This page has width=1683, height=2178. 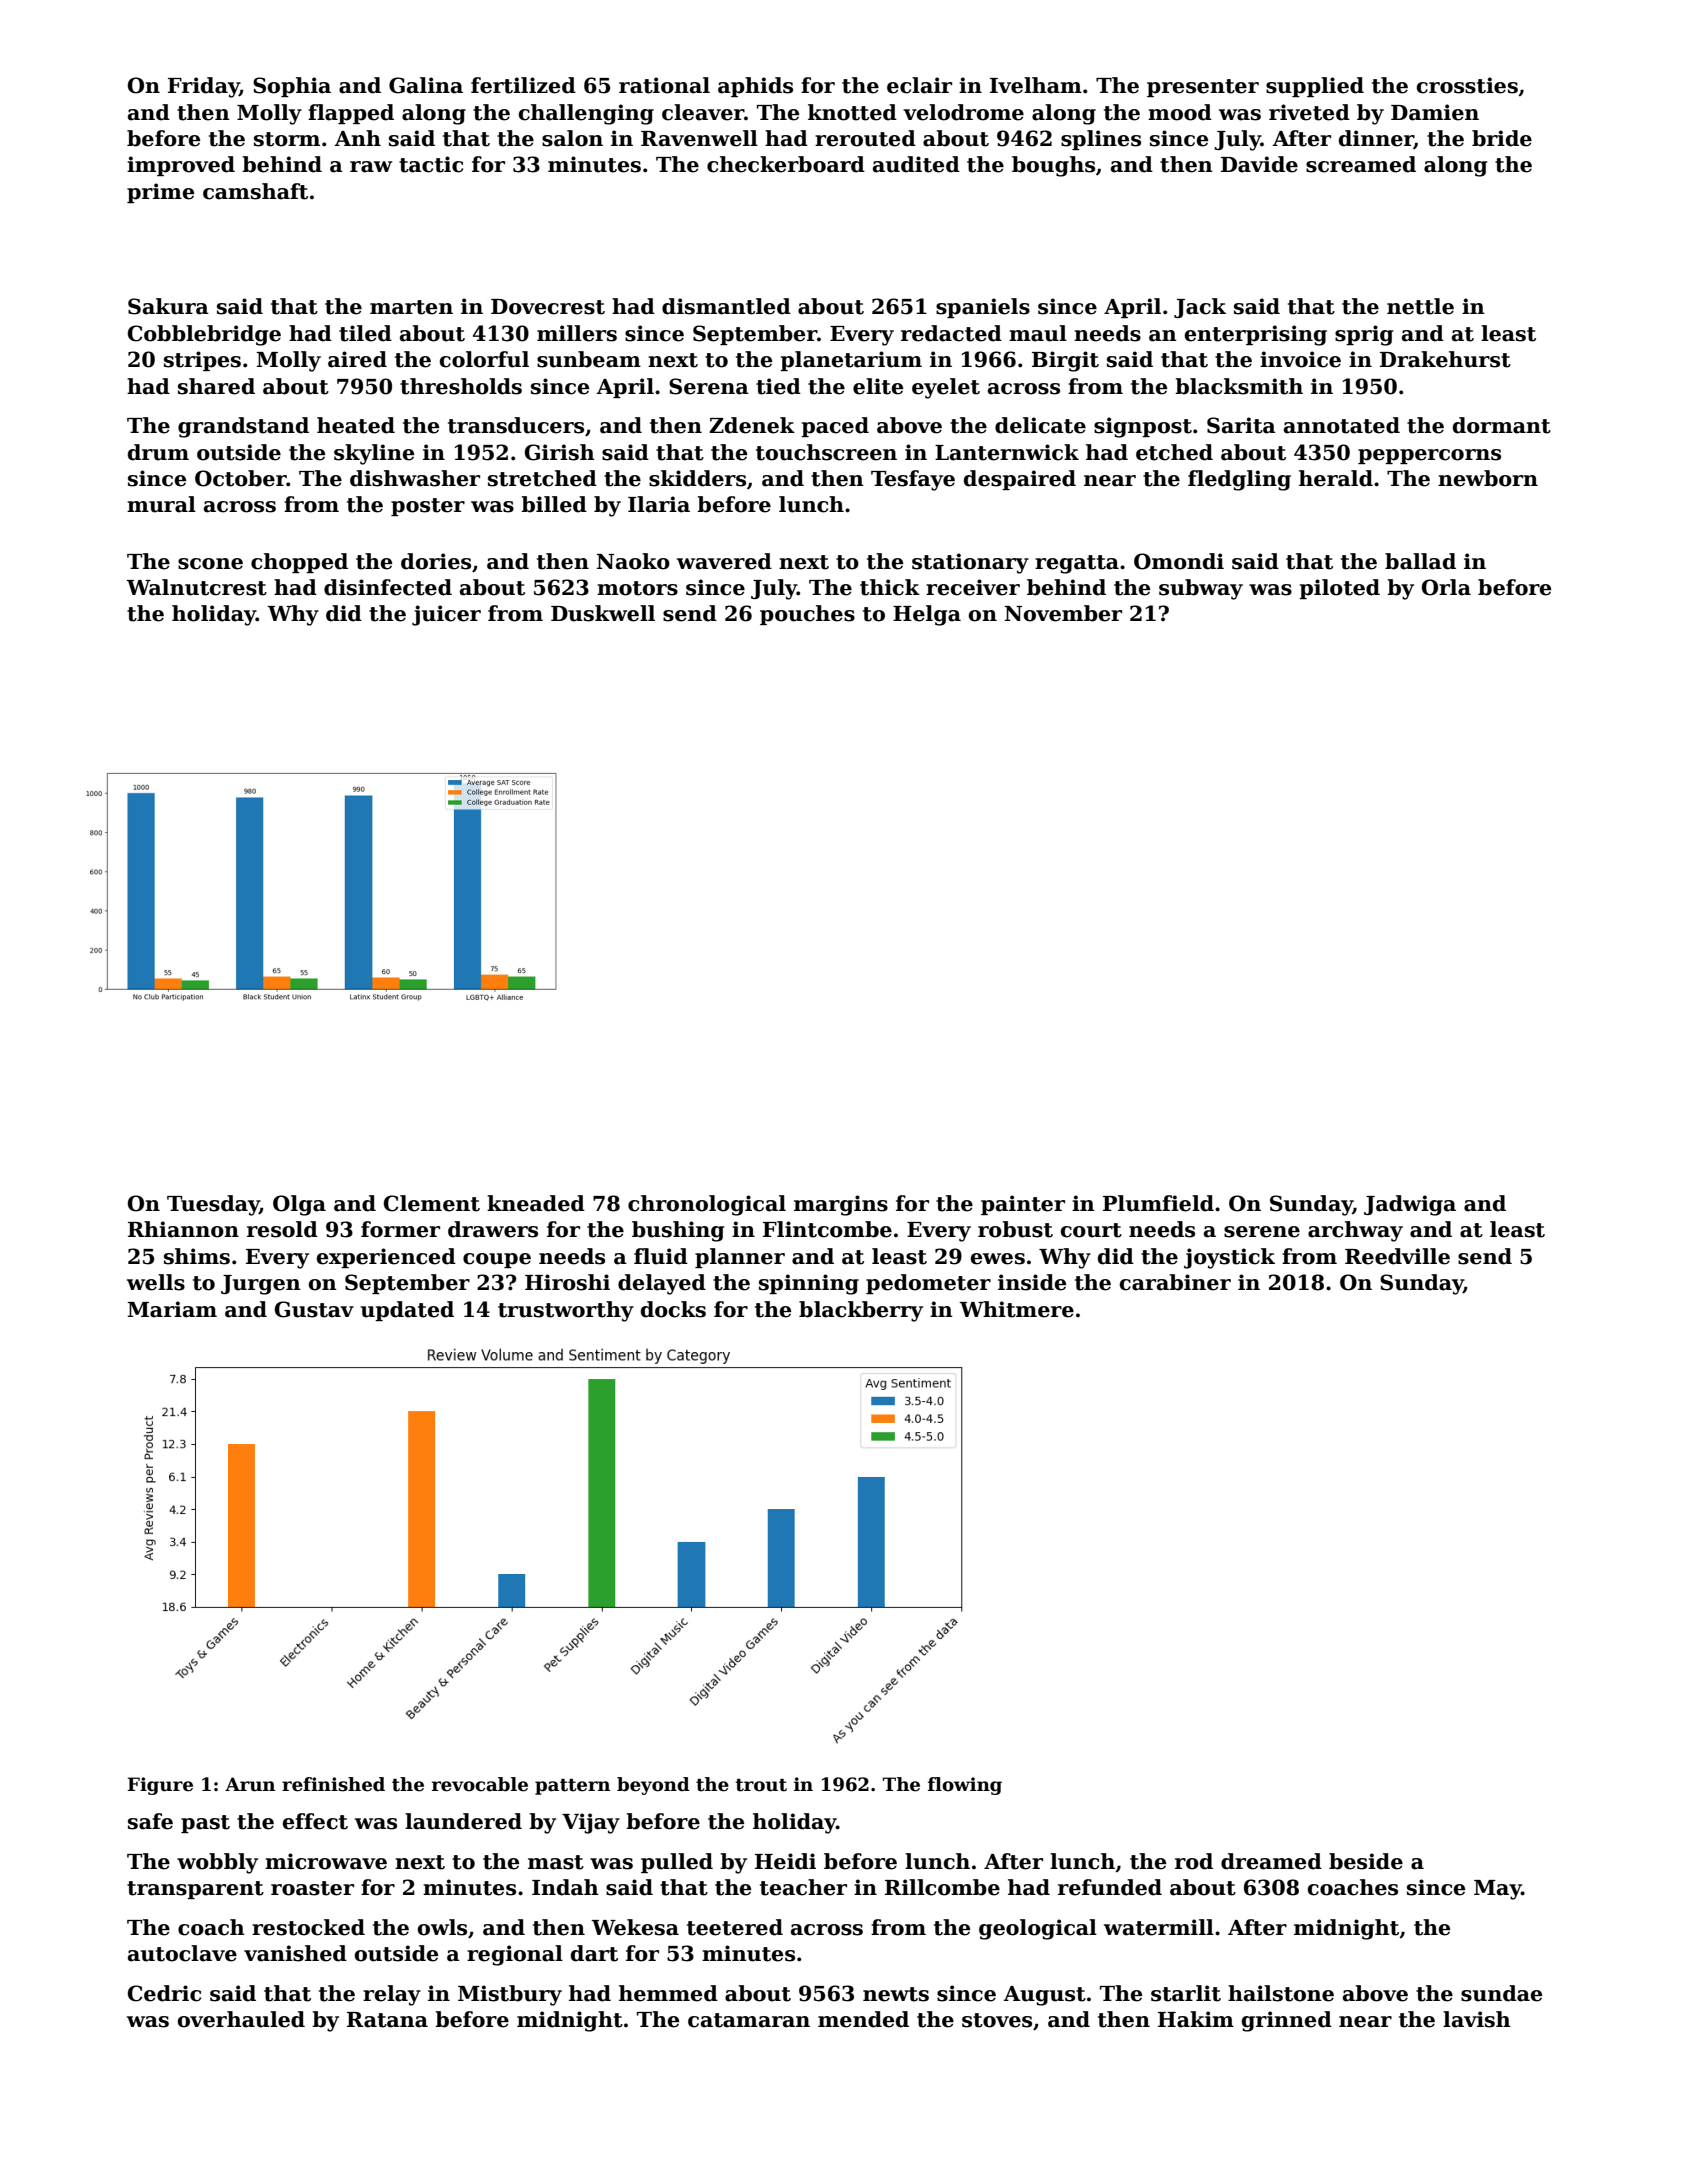 What do you see at coordinates (1502, 138) in the page?
I see `bride` at bounding box center [1502, 138].
